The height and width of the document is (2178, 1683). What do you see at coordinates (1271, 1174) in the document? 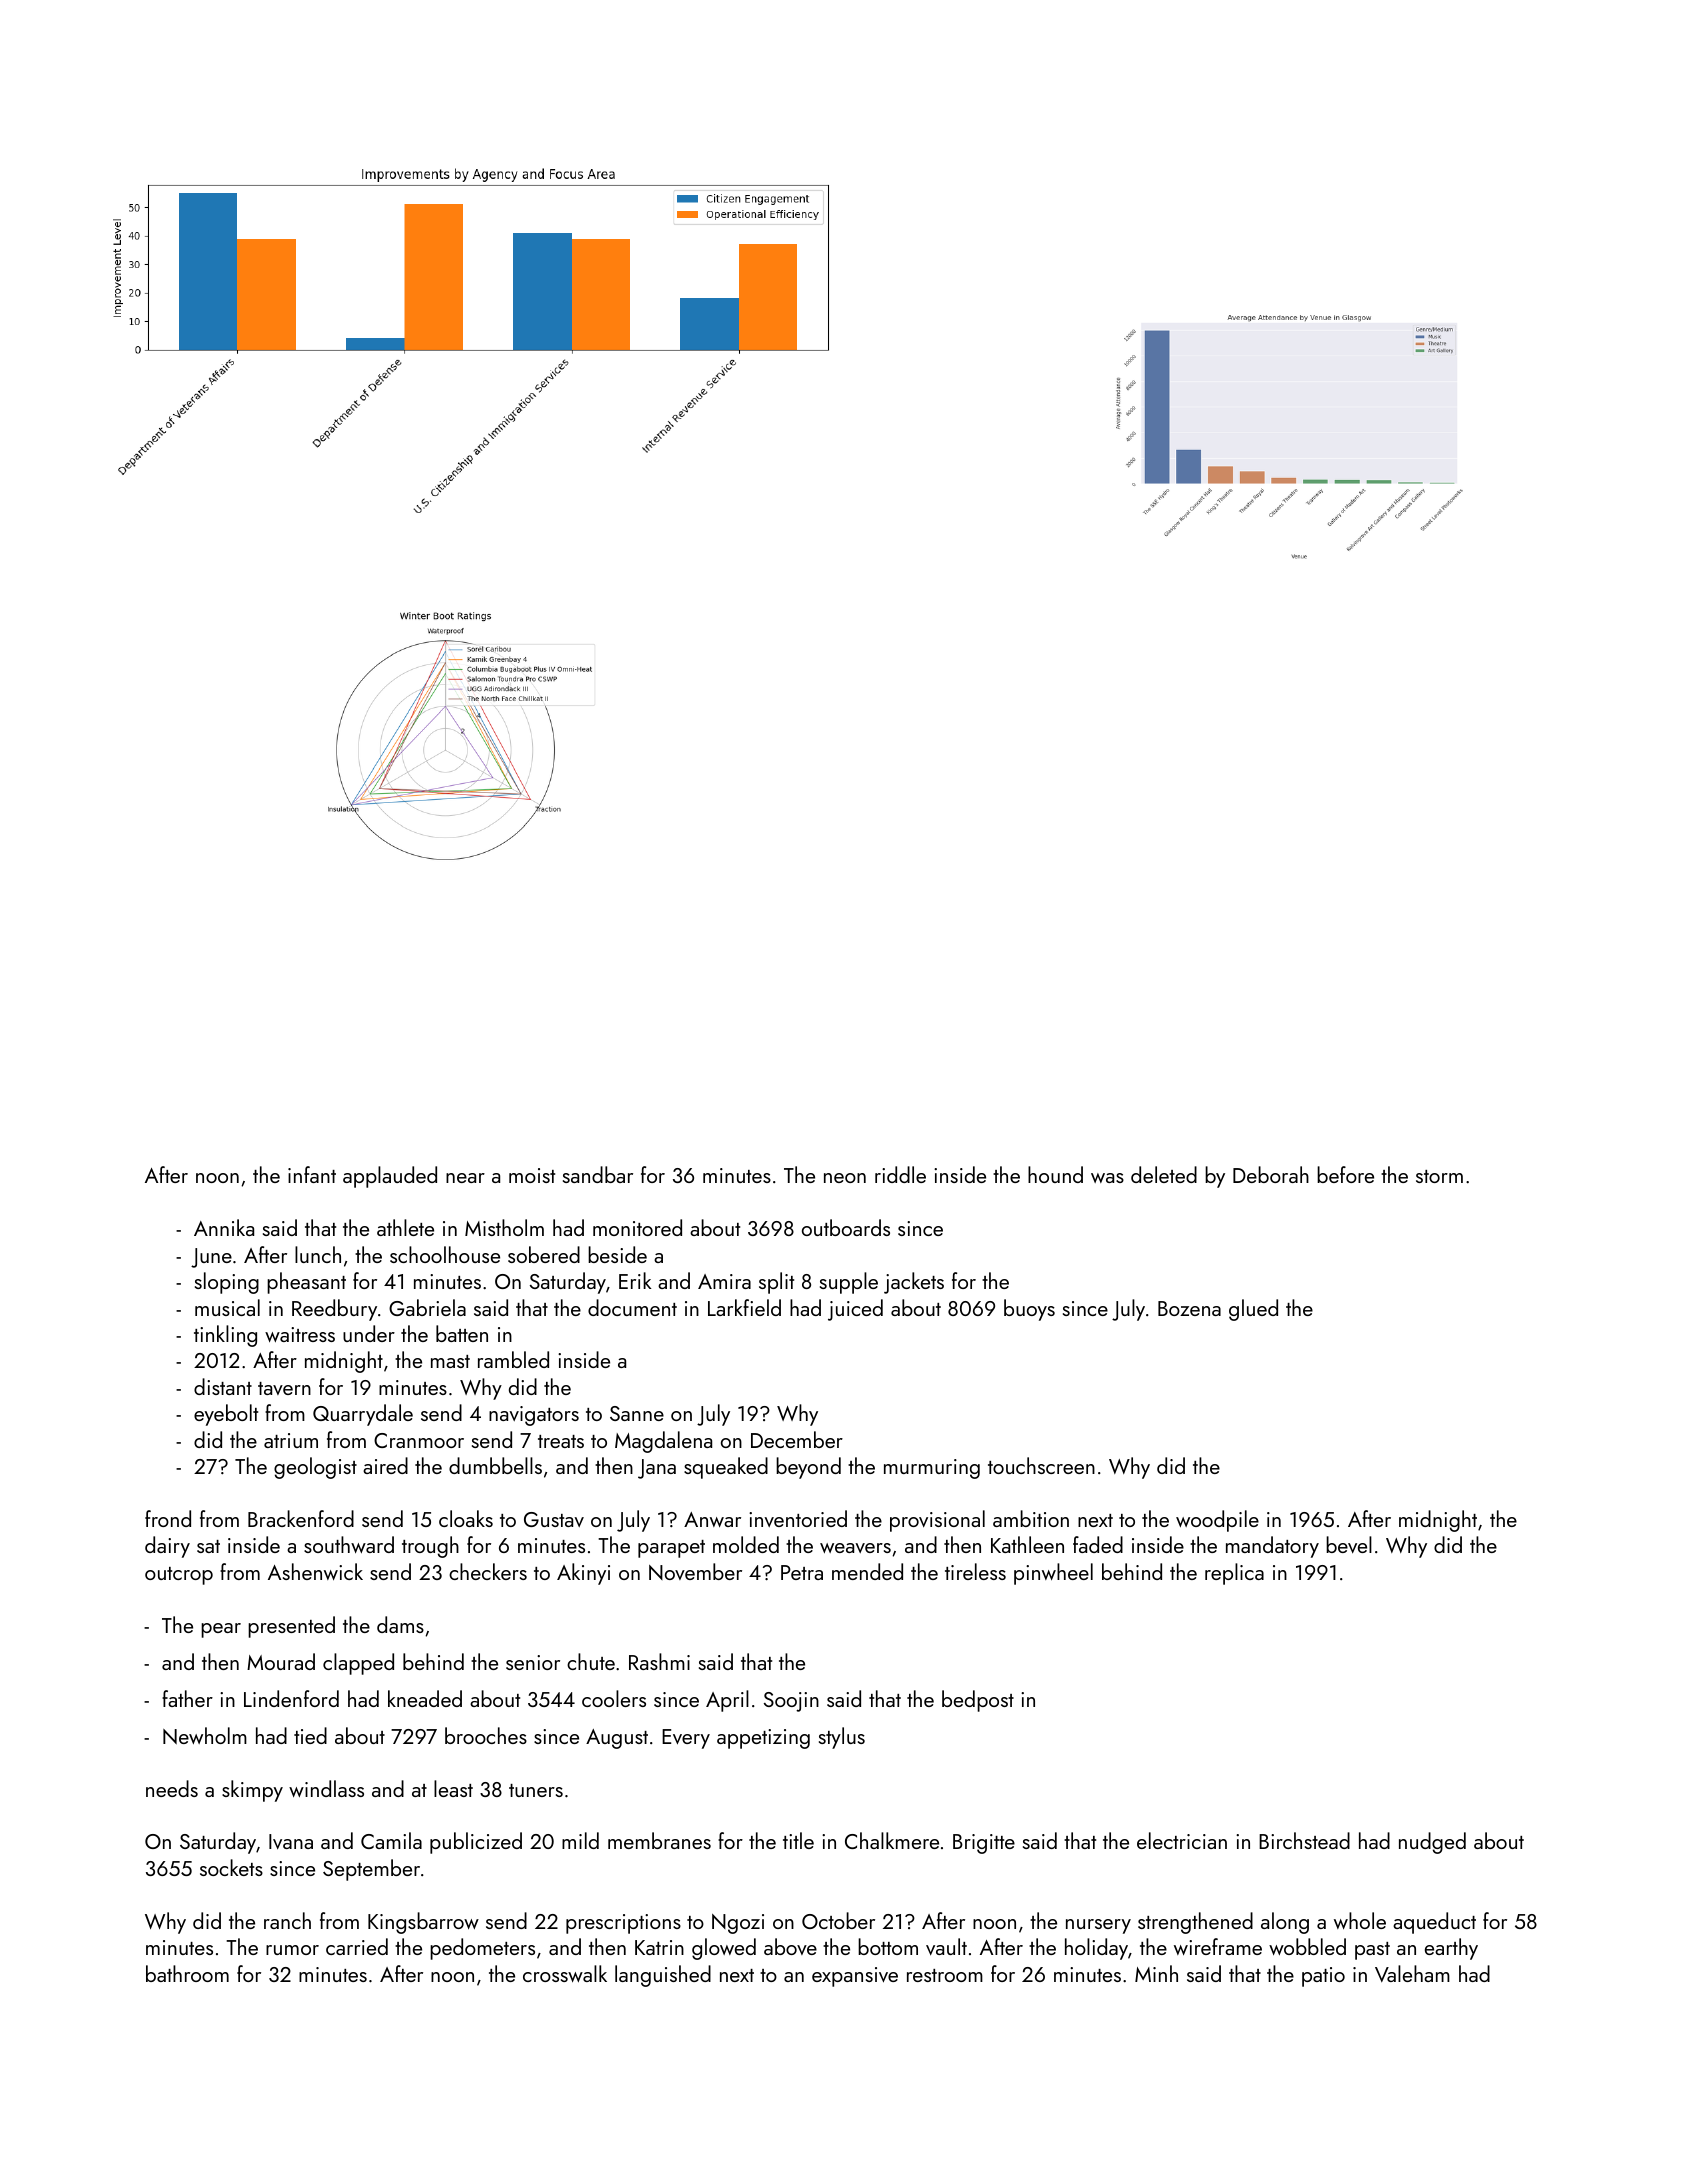
I see `Deborah` at bounding box center [1271, 1174].
